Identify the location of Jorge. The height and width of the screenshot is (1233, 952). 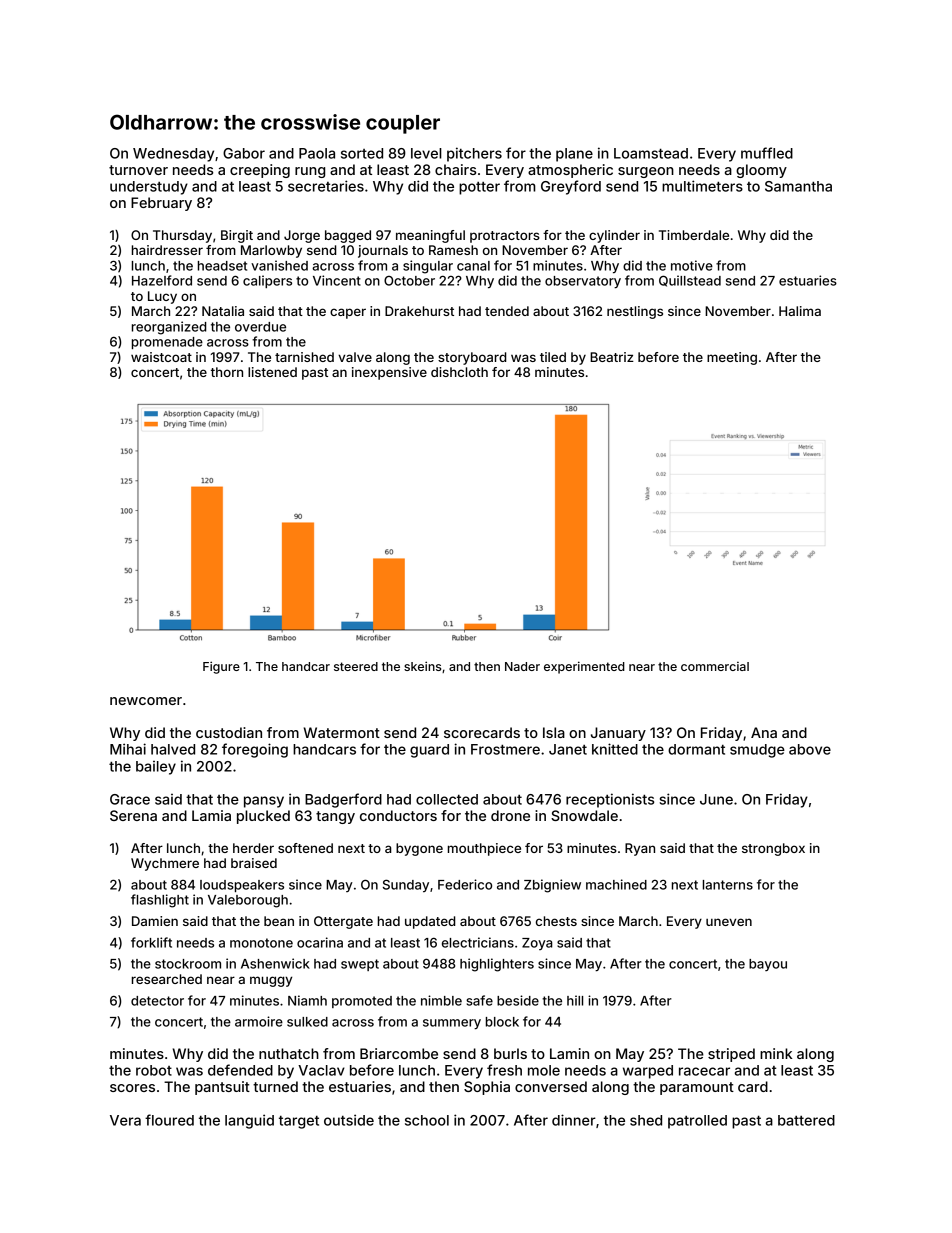
(302, 236).
